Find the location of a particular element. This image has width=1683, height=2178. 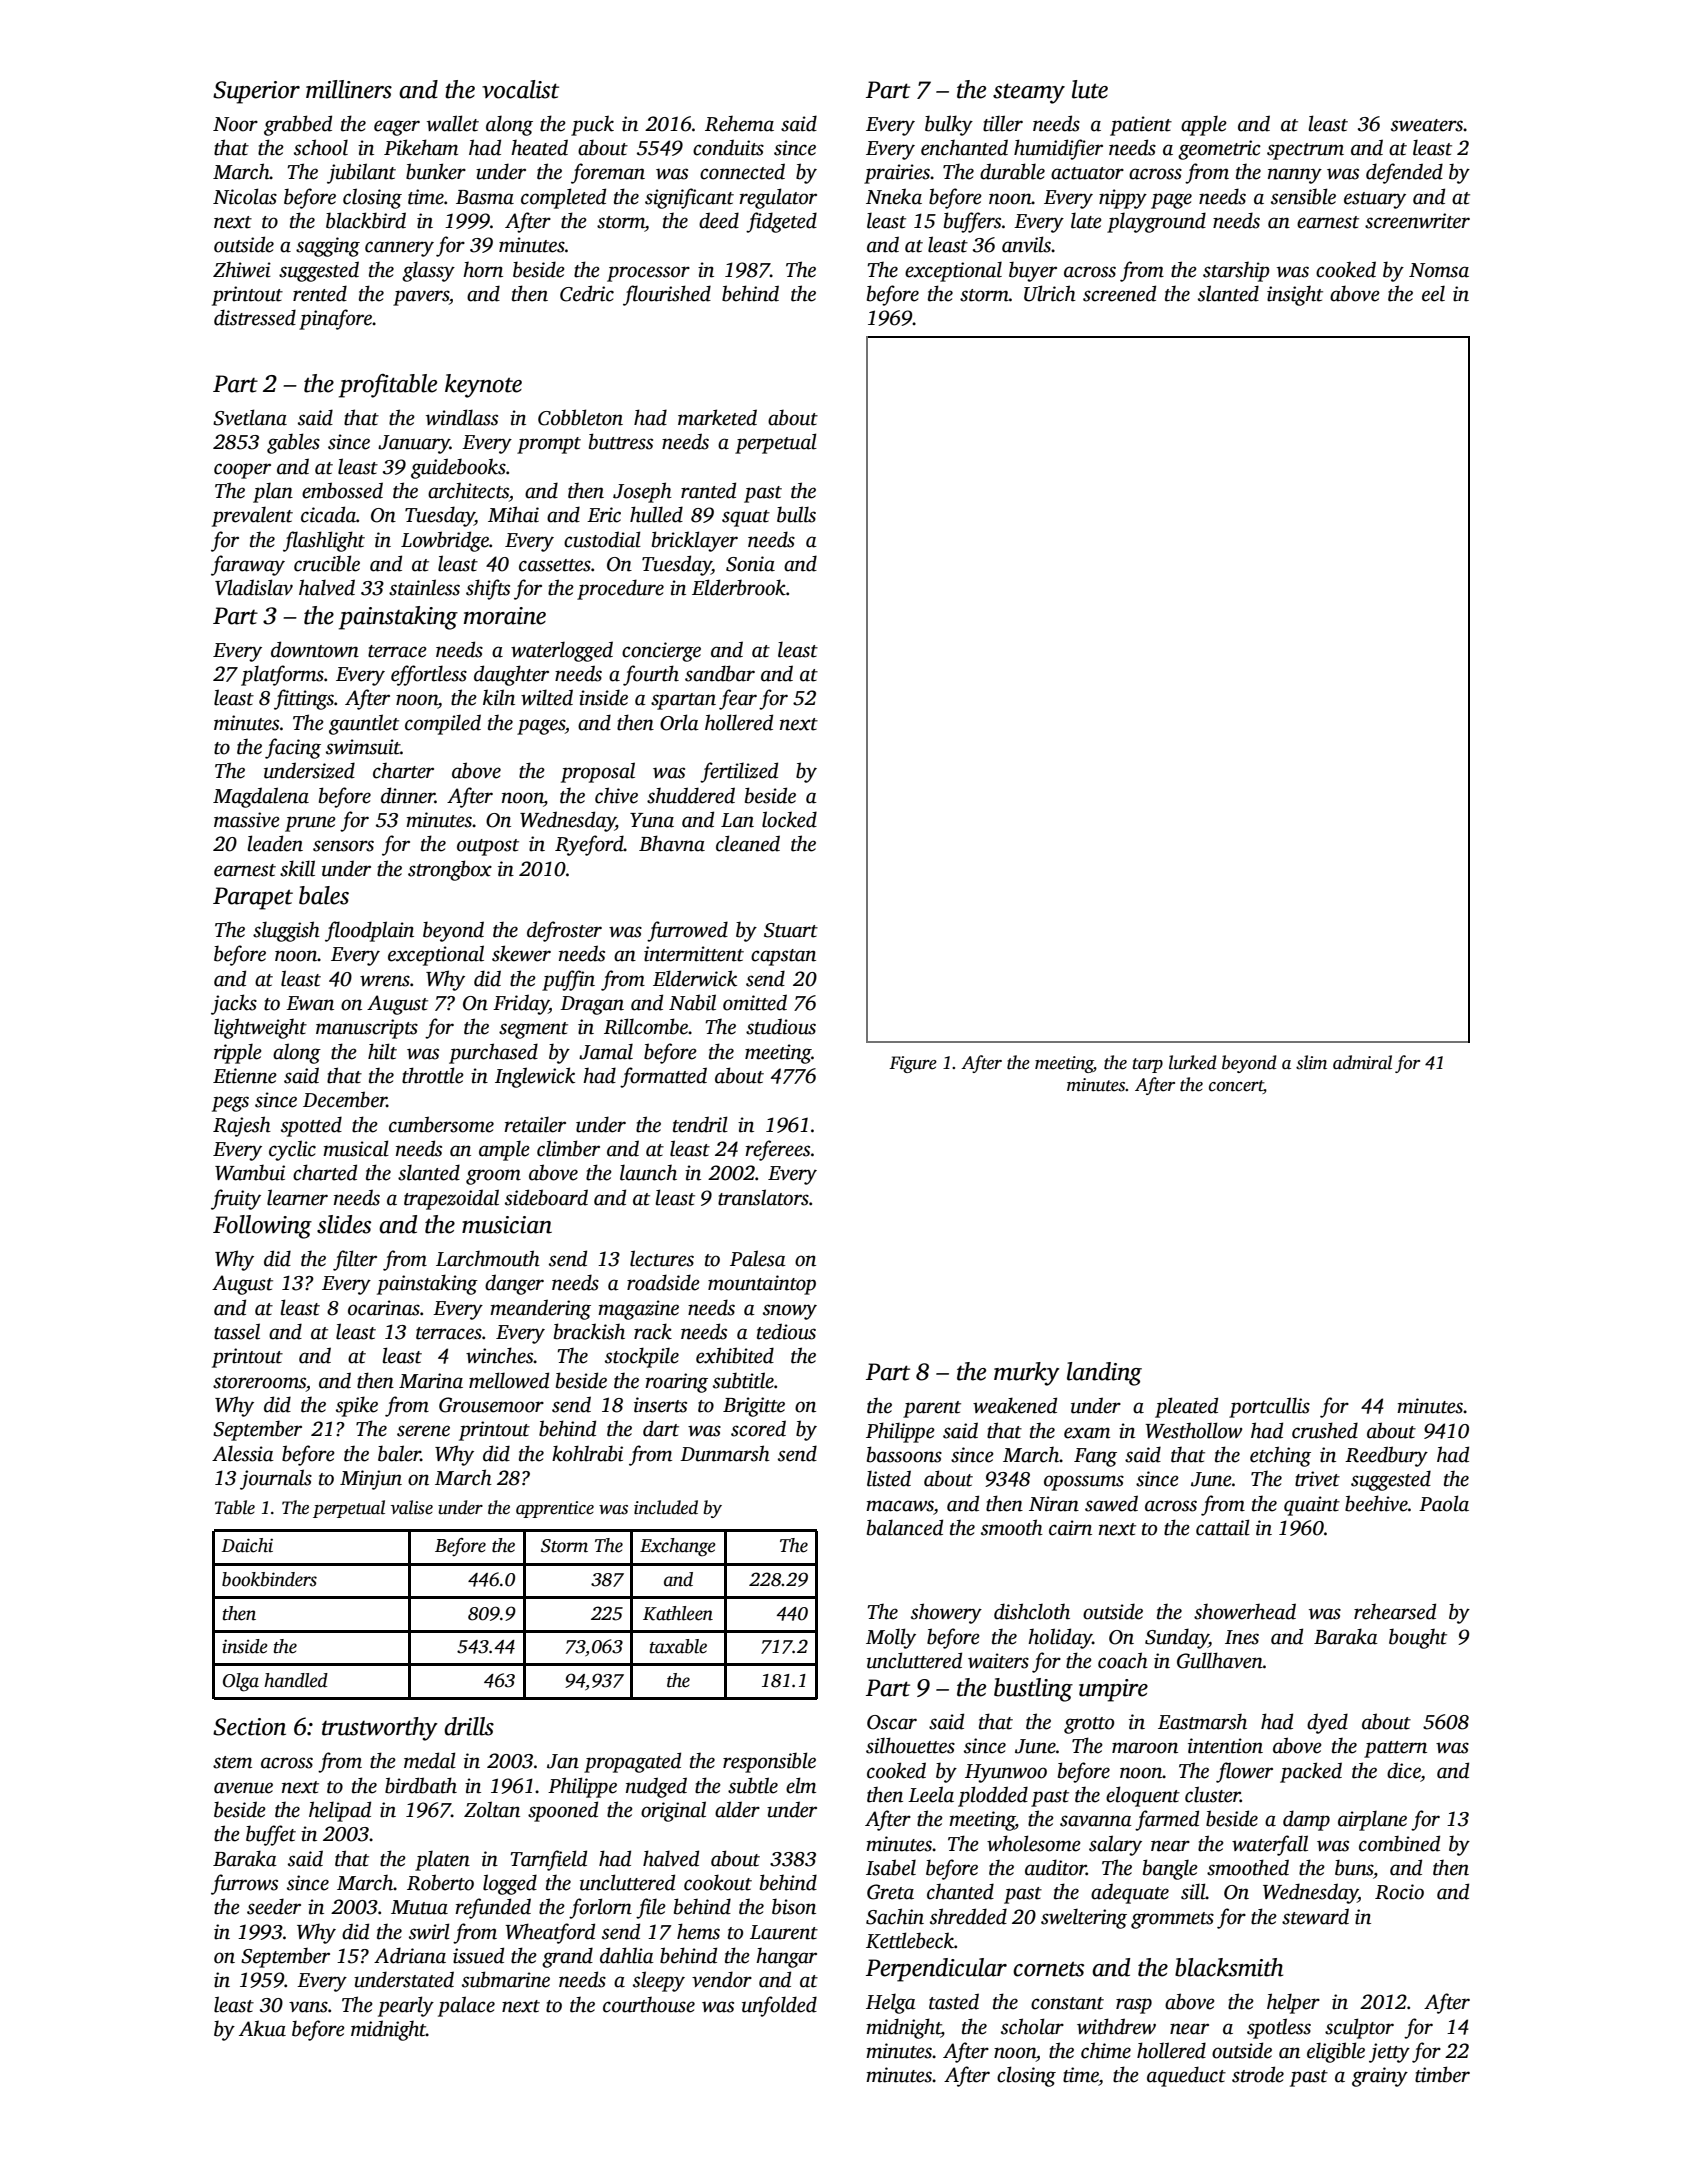

vocalist is located at coordinates (520, 89).
